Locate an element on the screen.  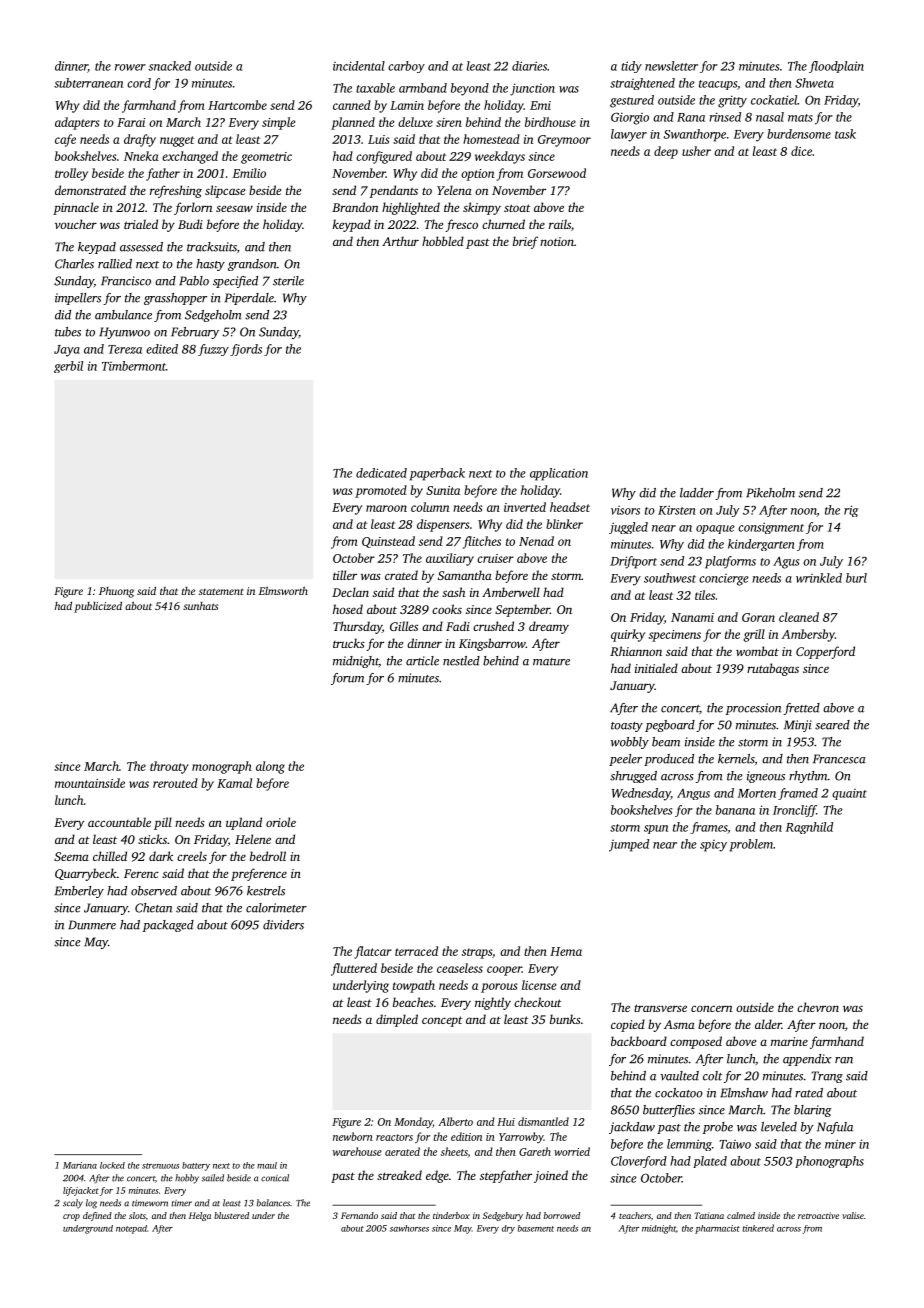
article is located at coordinates (422, 661).
